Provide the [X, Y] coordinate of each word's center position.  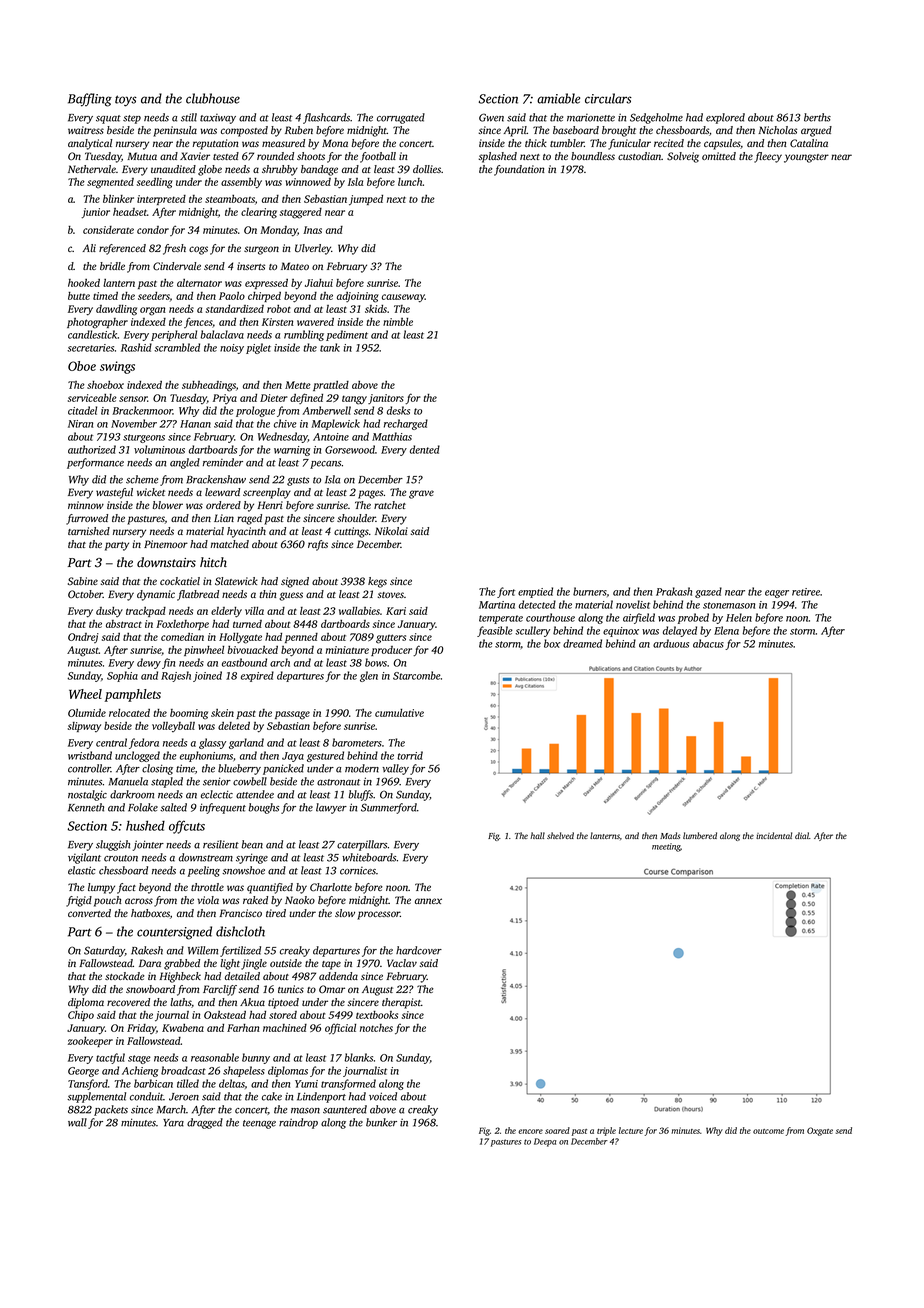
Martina [497, 605]
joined [207, 676]
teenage [259, 1124]
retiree [806, 592]
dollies [427, 169]
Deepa [545, 1142]
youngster [806, 158]
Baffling [90, 100]
